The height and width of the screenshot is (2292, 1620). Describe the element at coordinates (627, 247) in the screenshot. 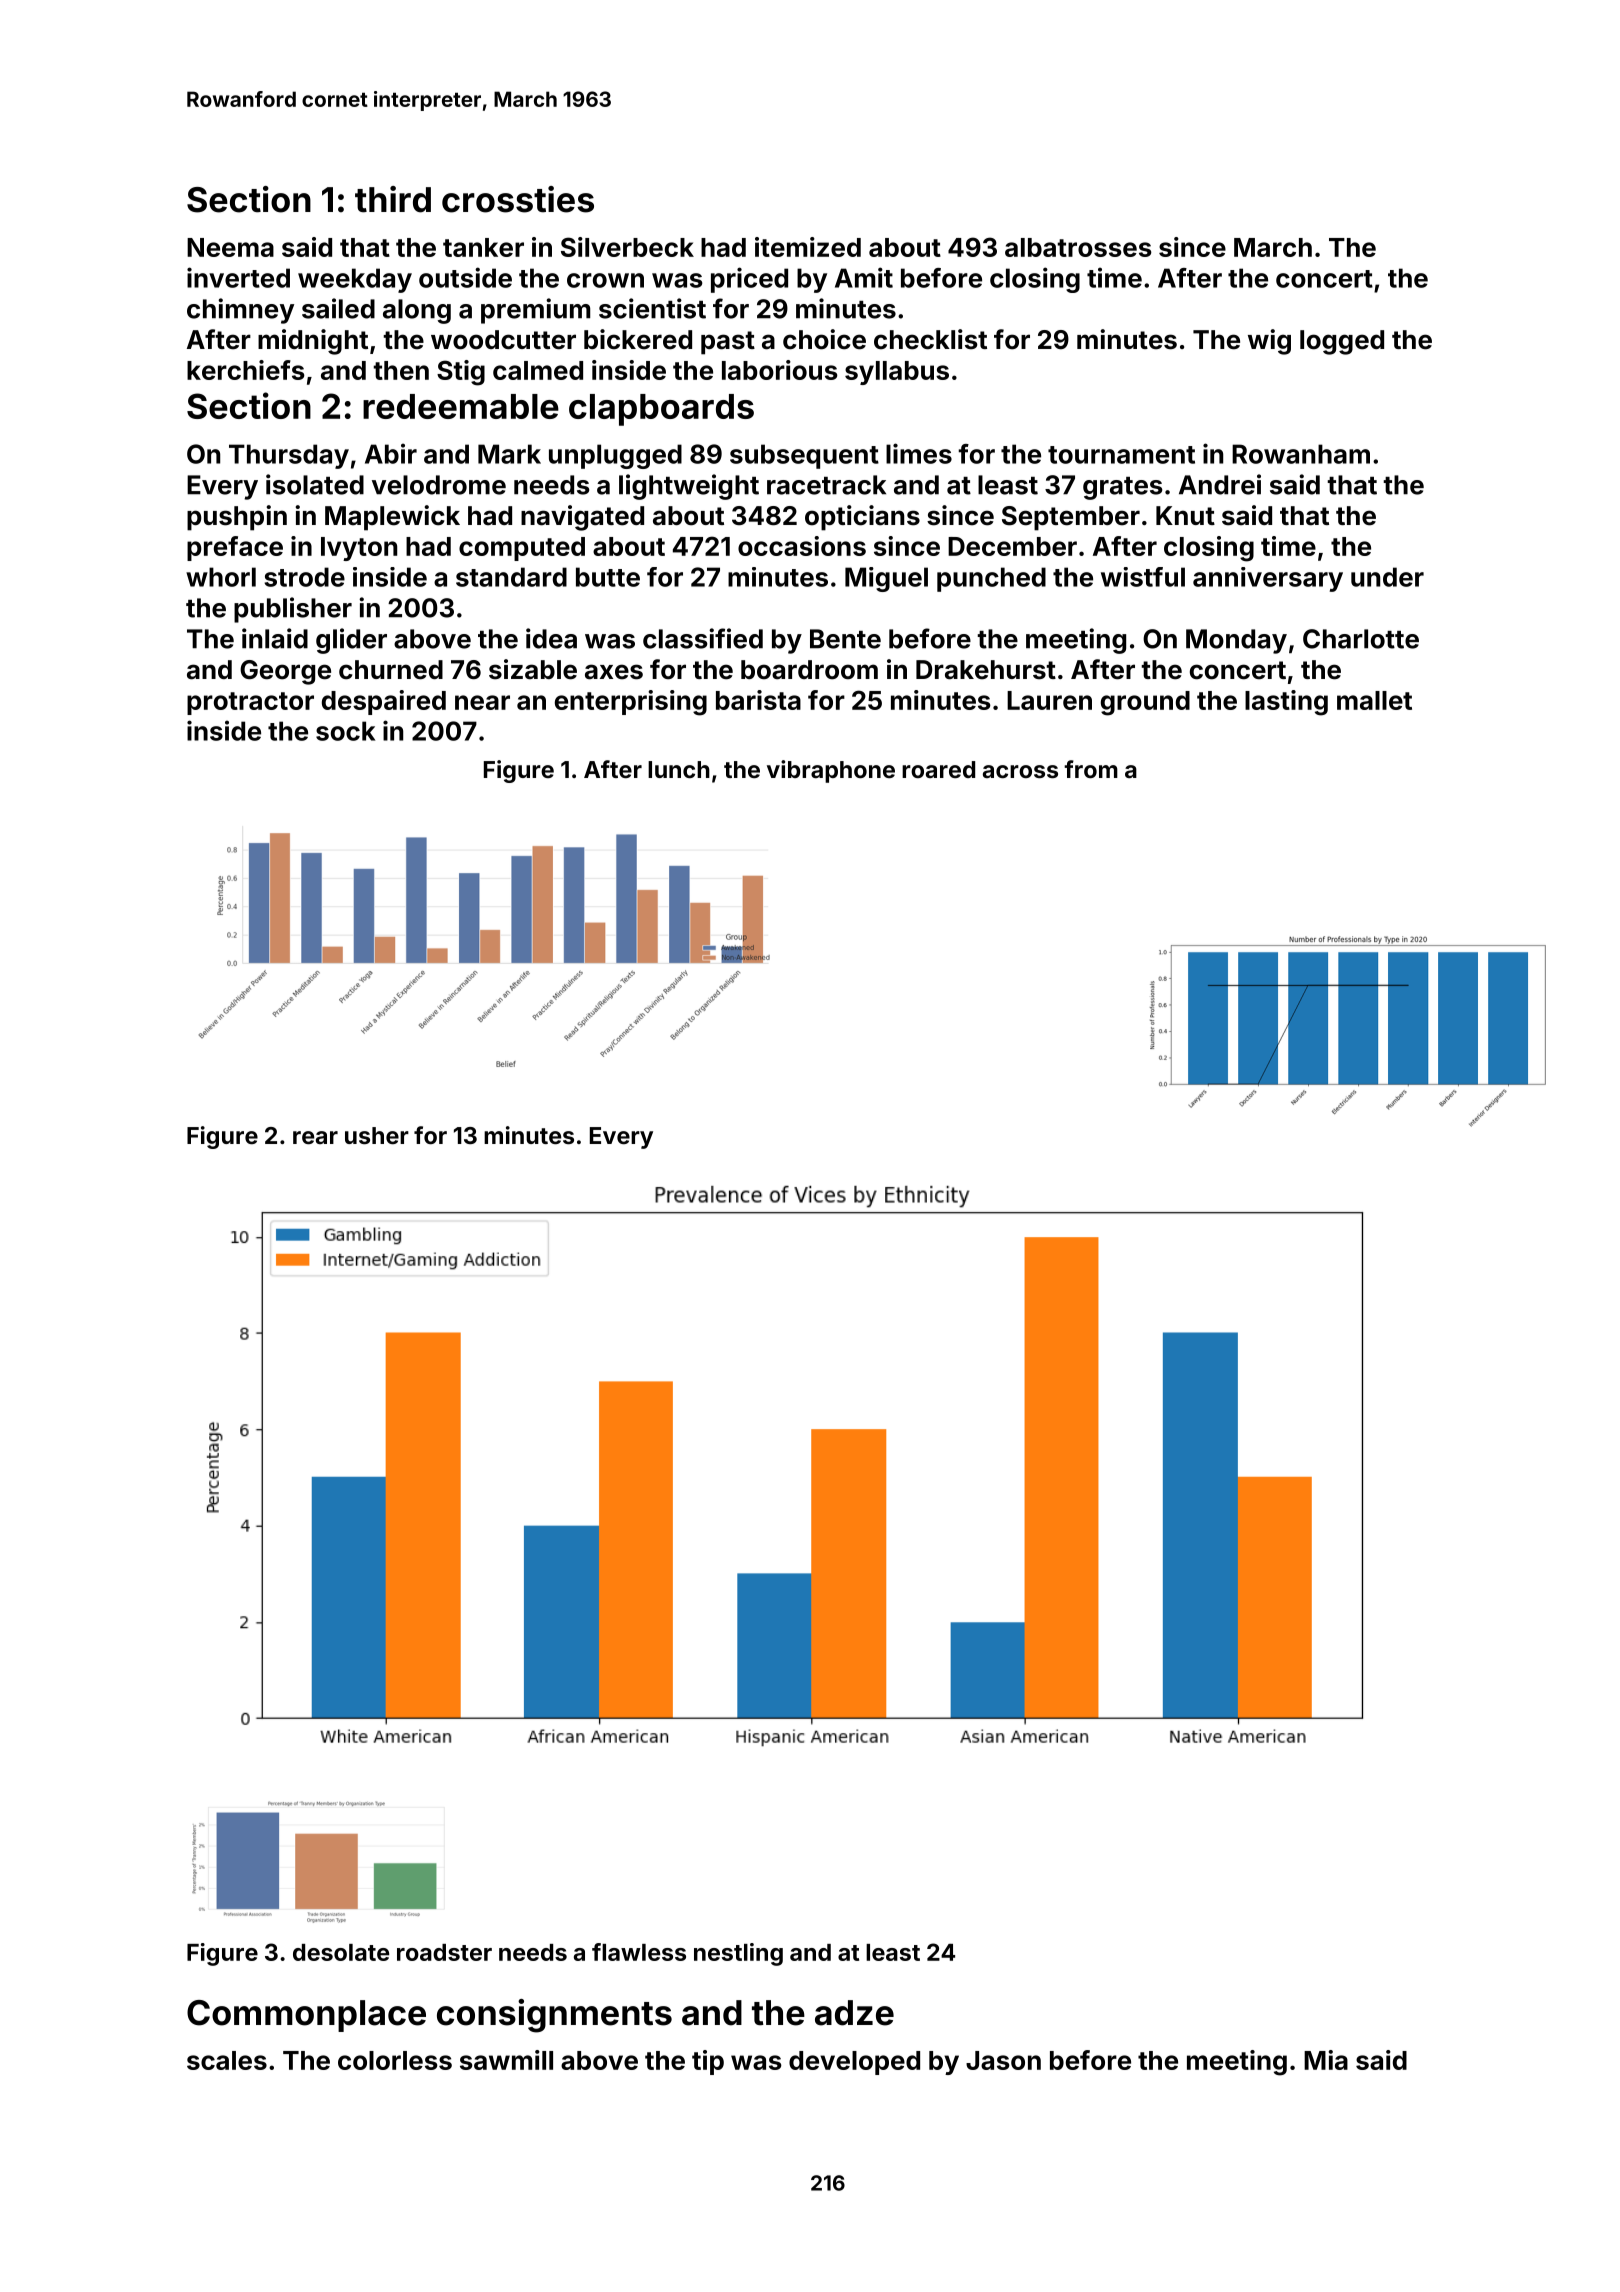

I see `Silverbeck` at that location.
